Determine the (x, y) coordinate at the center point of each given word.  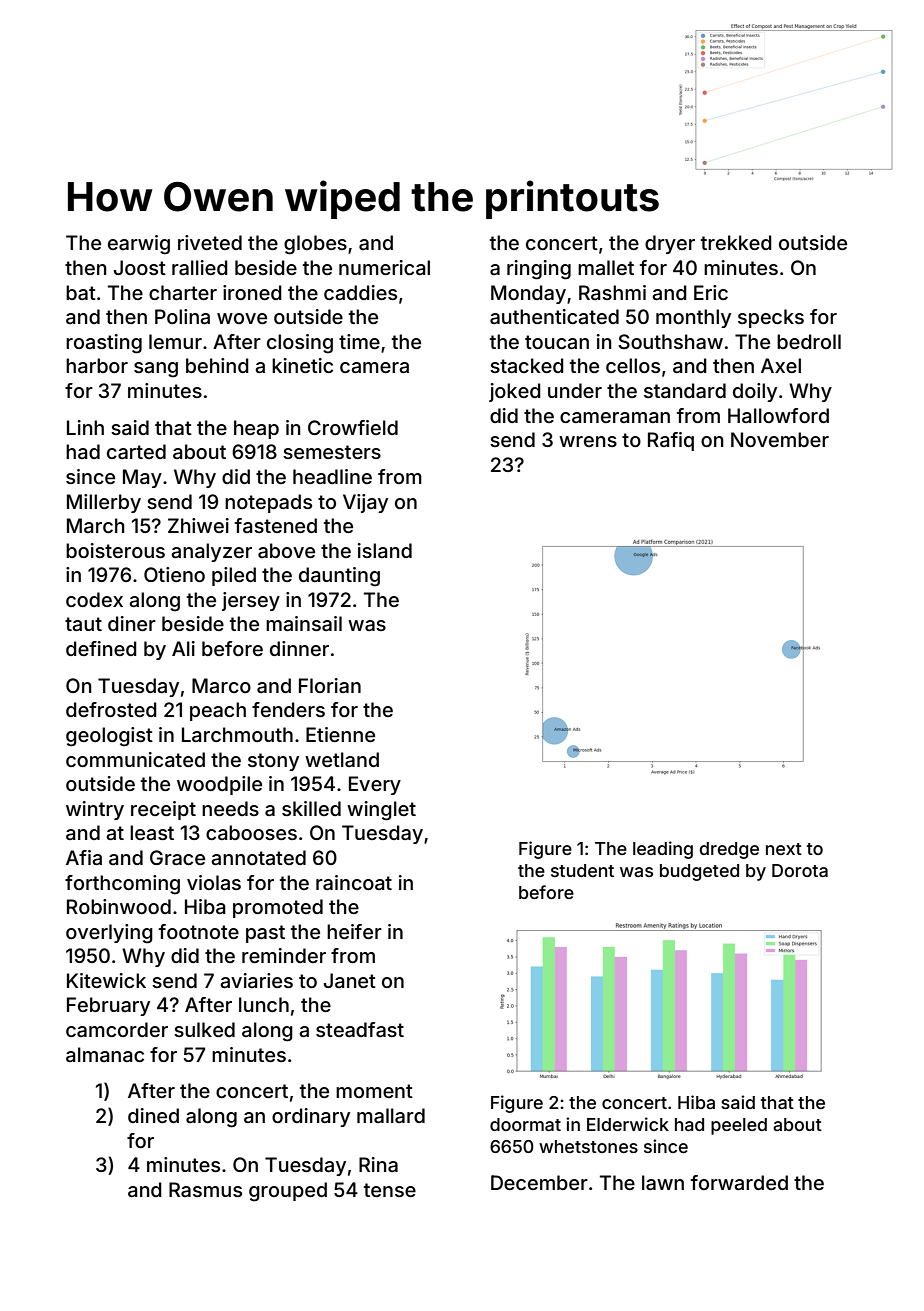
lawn (663, 1182)
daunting (339, 577)
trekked (736, 242)
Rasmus (205, 1189)
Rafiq (671, 441)
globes (315, 245)
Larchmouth (237, 734)
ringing (539, 270)
